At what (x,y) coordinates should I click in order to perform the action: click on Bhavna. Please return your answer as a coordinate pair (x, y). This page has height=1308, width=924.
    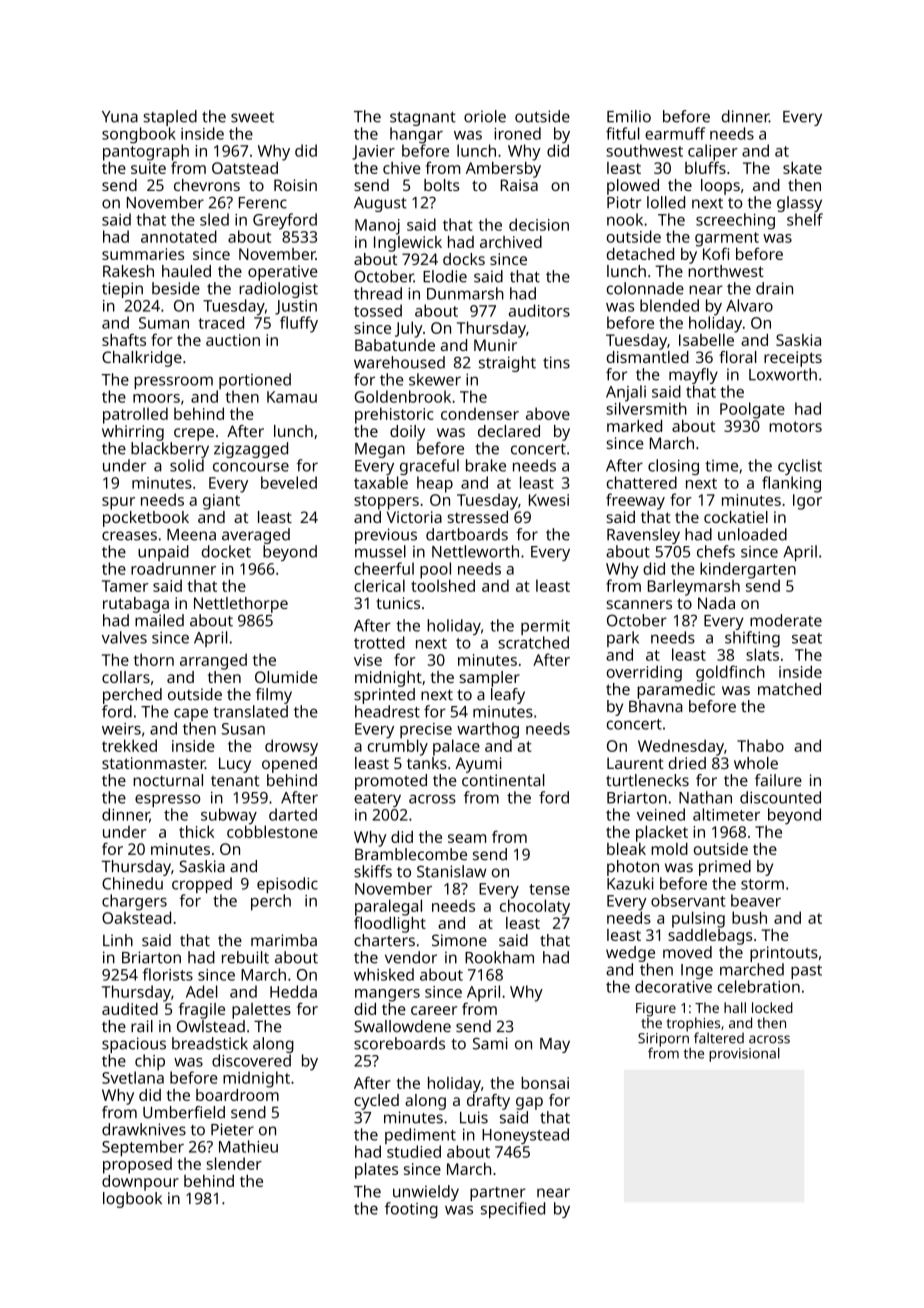
    Looking at the image, I should click on (656, 706).
